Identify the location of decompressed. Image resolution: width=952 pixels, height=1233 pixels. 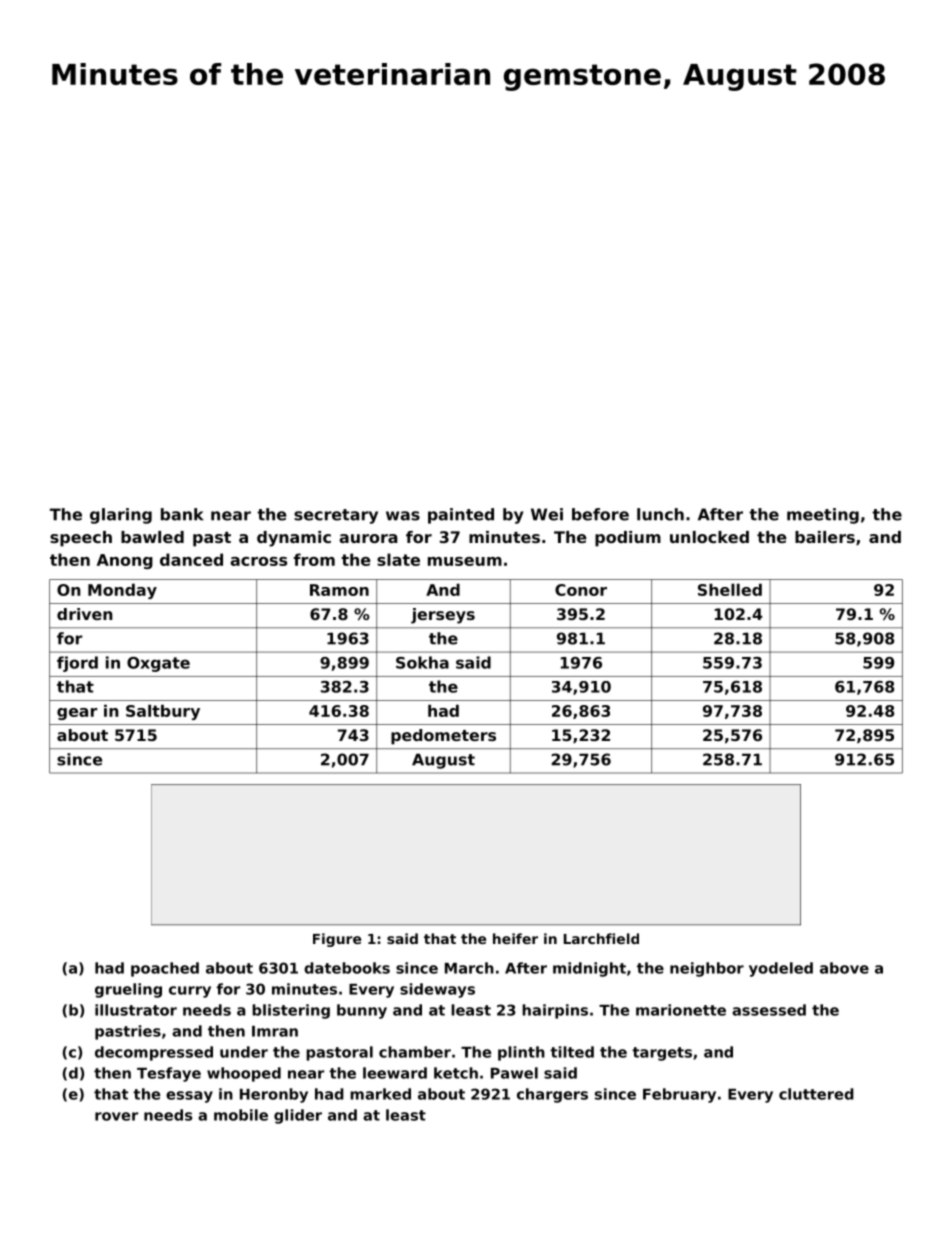
(154, 1053).
